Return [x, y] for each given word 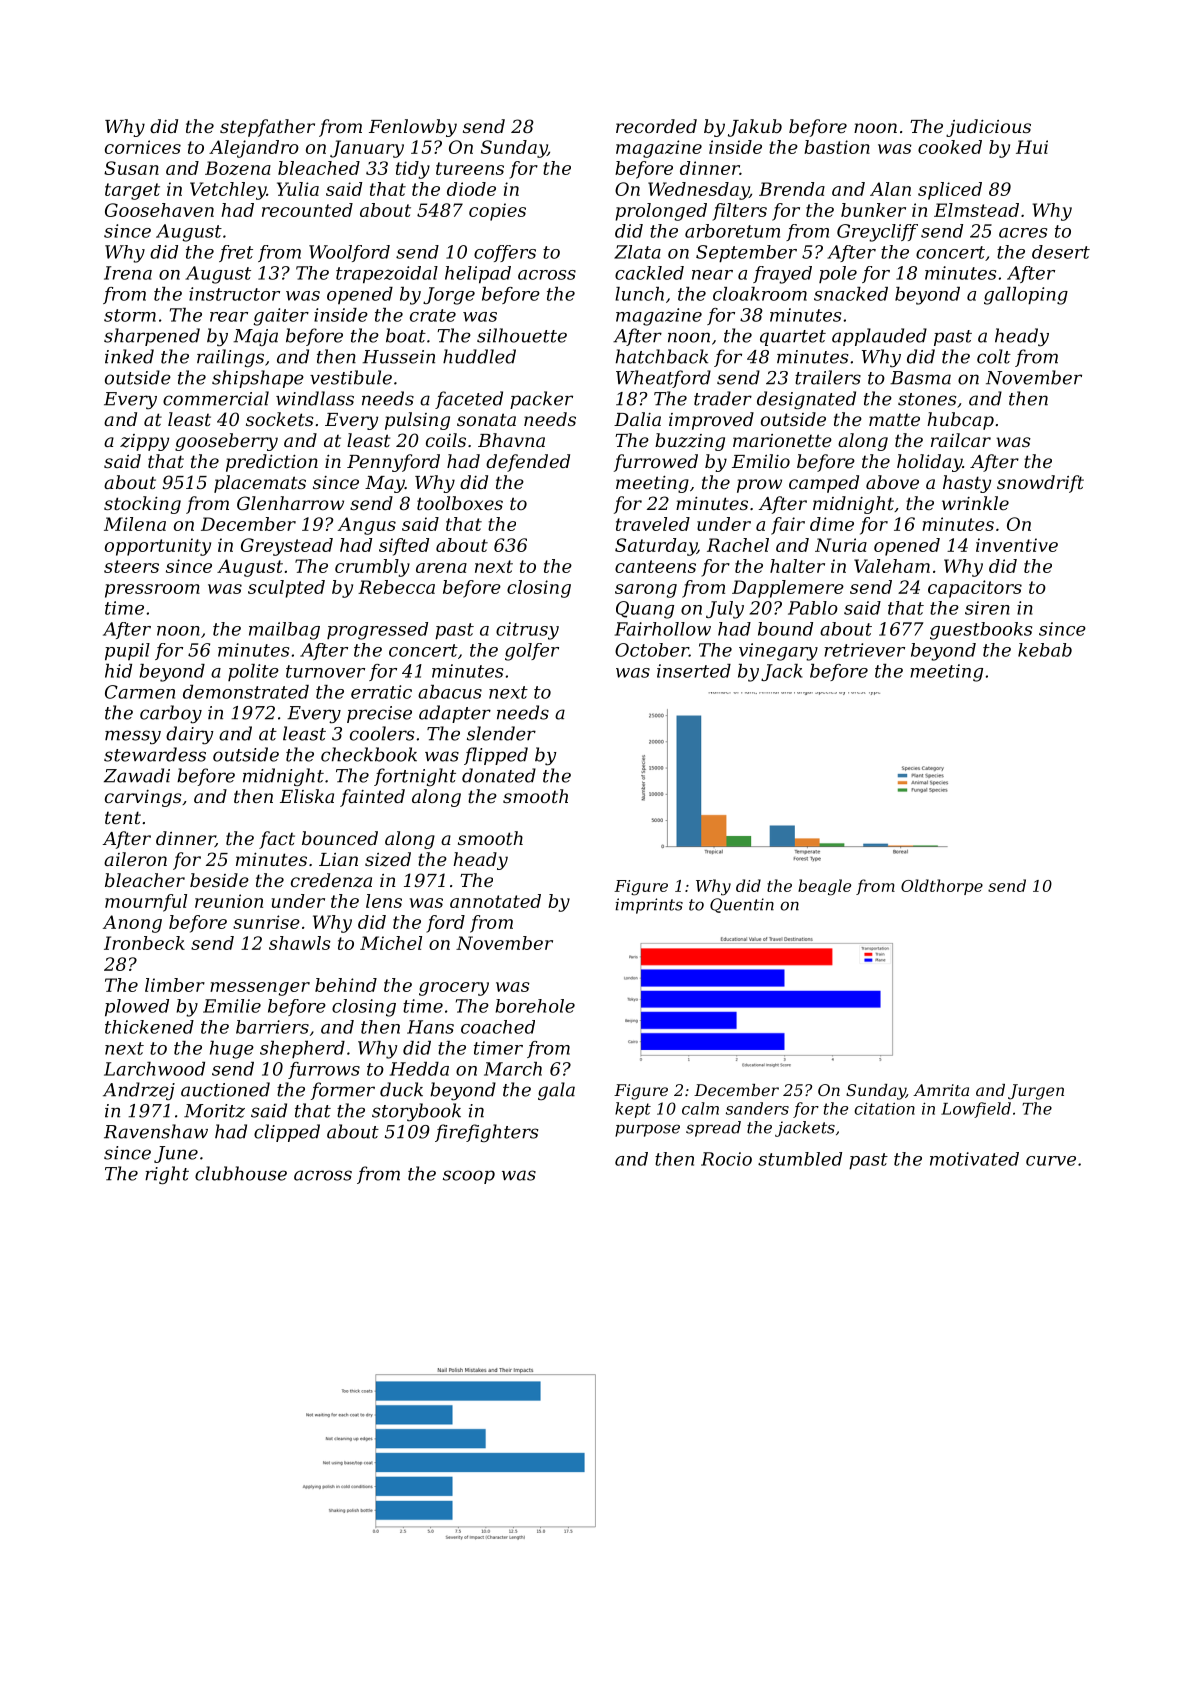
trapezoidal [387, 275]
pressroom [152, 591]
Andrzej [139, 1091]
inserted [694, 671]
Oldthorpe [942, 887]
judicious [988, 128]
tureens [470, 168]
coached [498, 1027]
